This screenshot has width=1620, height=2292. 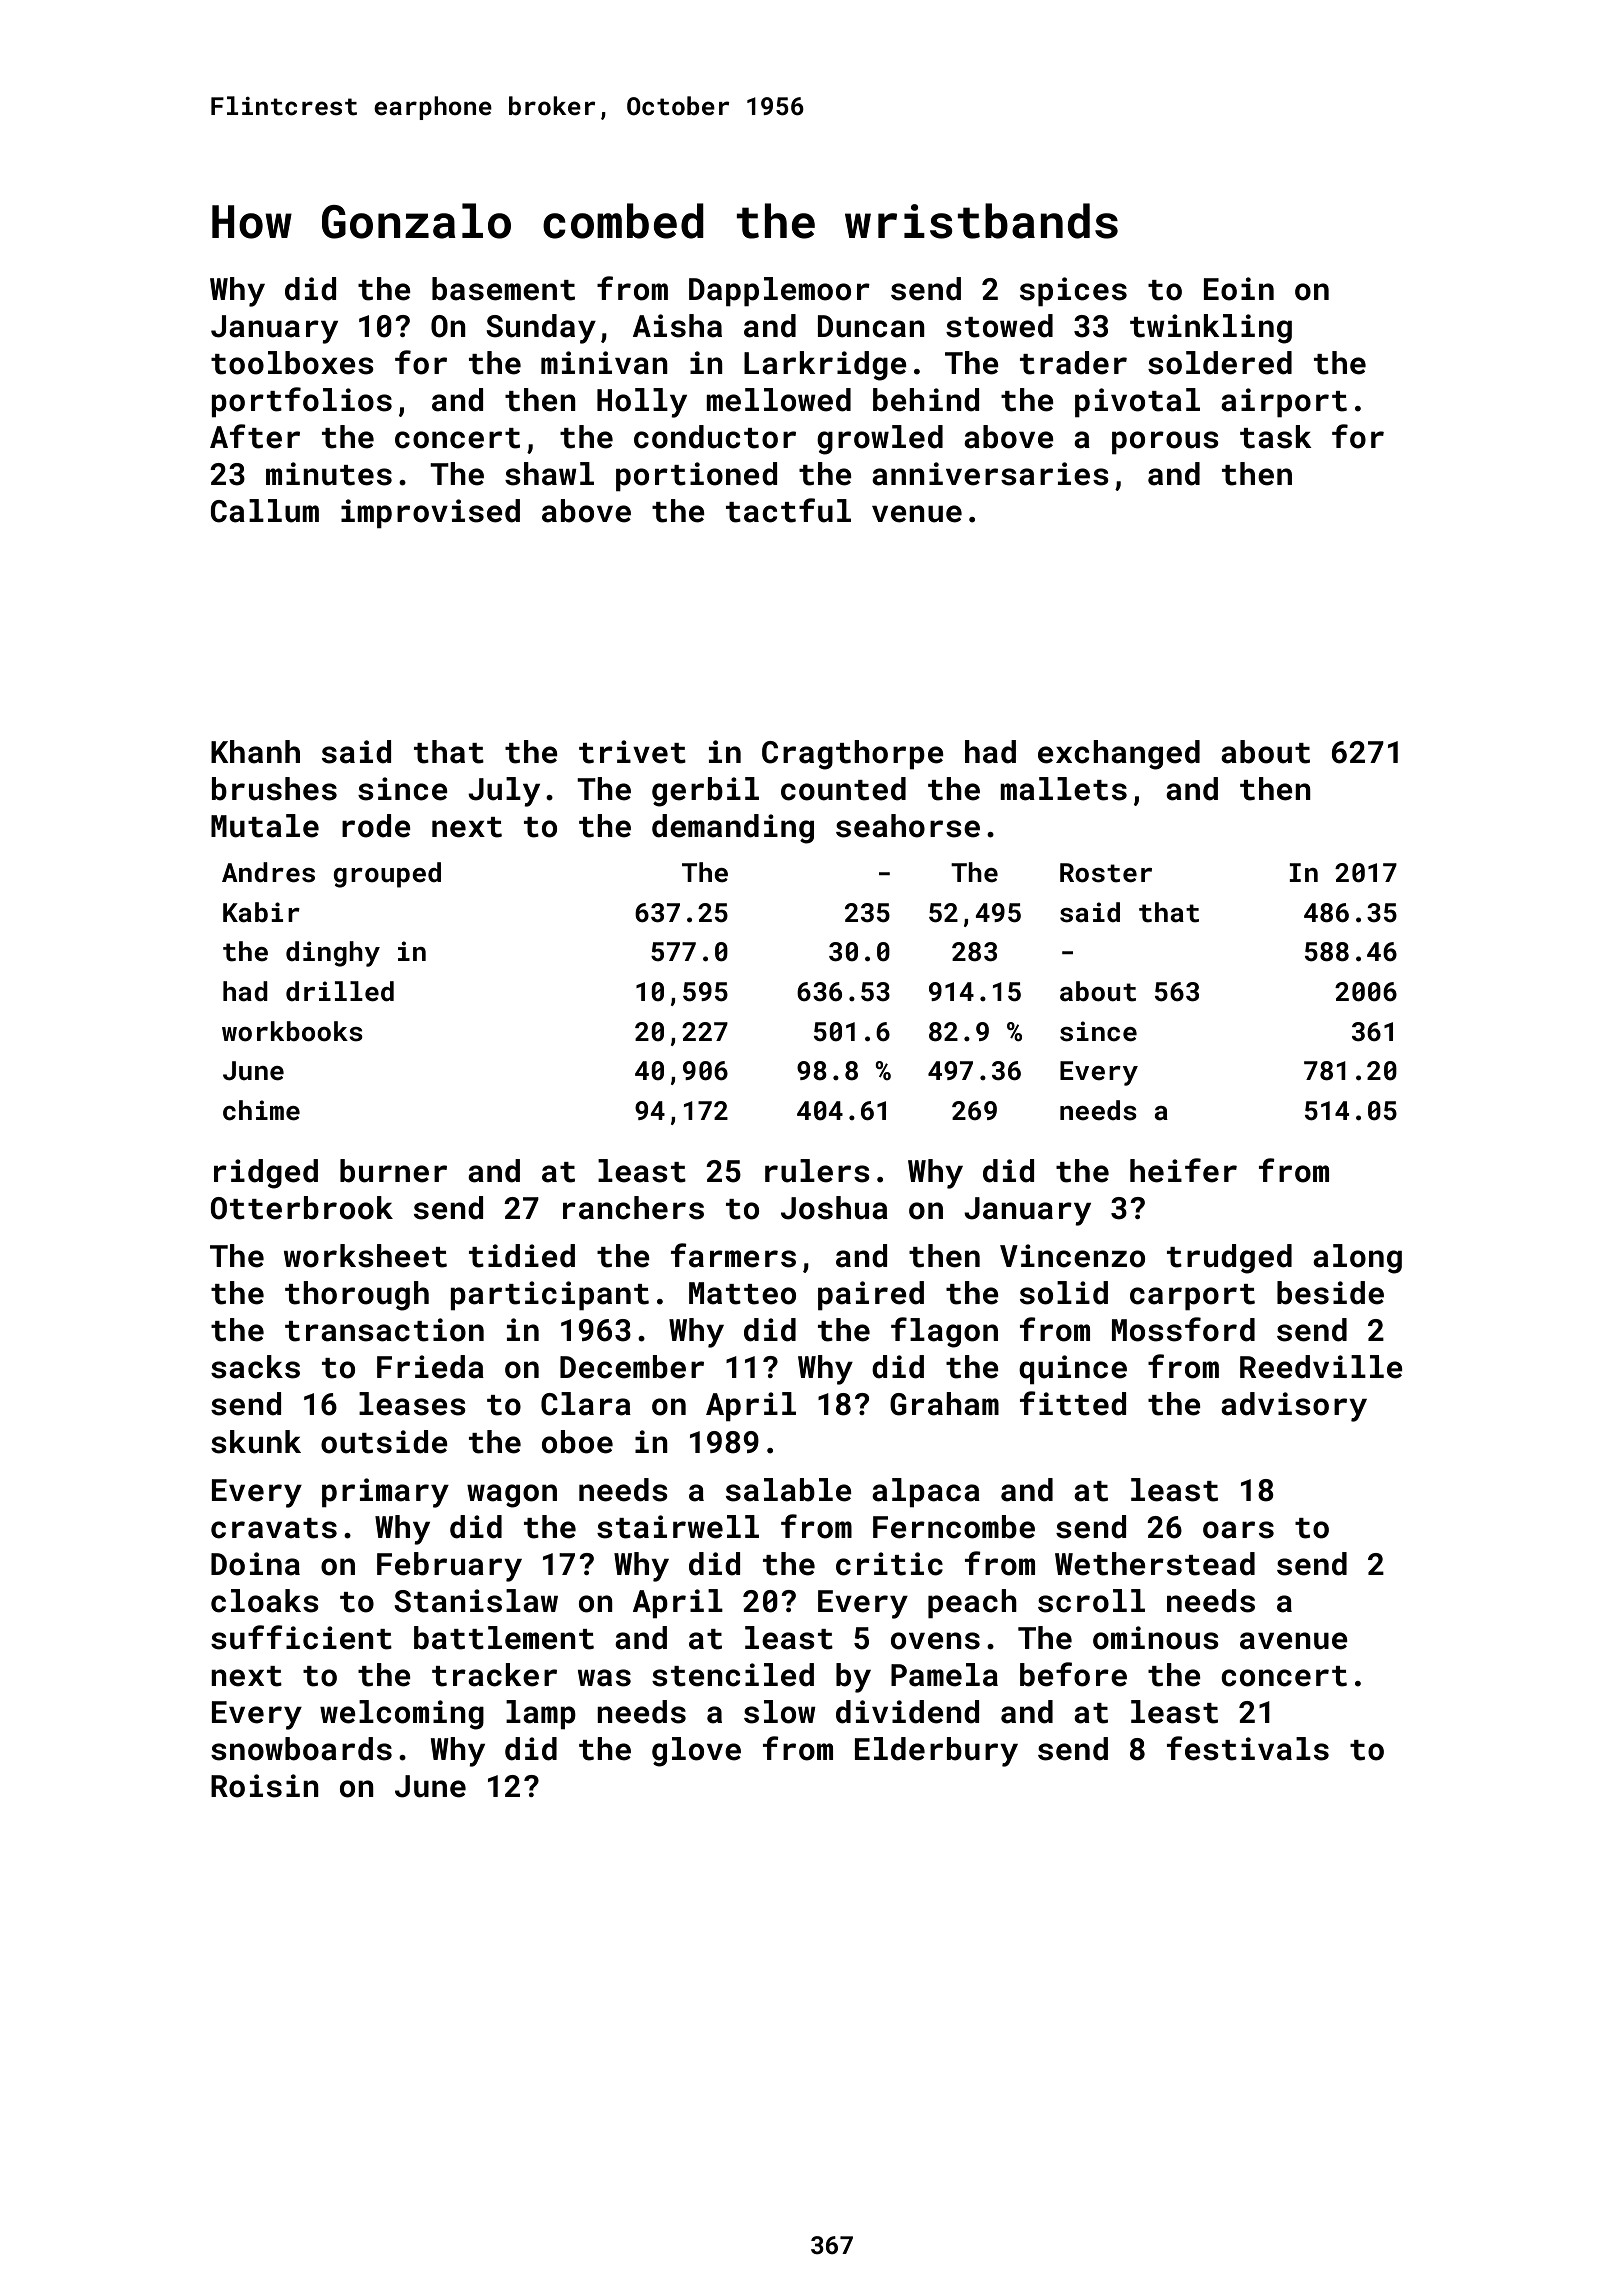 What do you see at coordinates (541, 329) in the screenshot?
I see `Sunday` at bounding box center [541, 329].
